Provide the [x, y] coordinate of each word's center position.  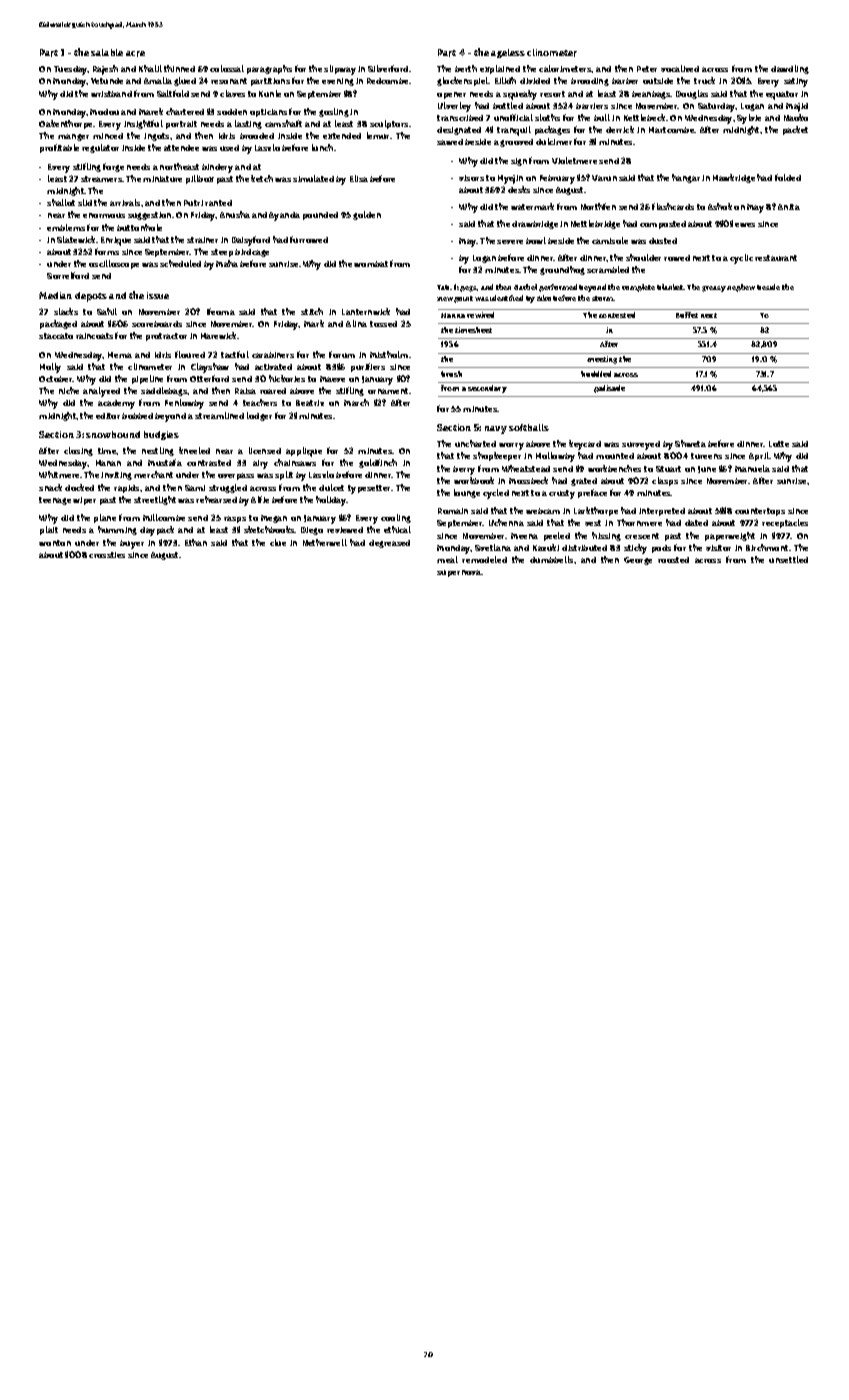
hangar [686, 178]
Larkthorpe [596, 511]
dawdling [790, 69]
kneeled [194, 450]
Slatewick [76, 239]
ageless [508, 53]
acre [135, 54]
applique [304, 452]
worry [511, 446]
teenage [55, 501]
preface [592, 493]
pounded [320, 216]
